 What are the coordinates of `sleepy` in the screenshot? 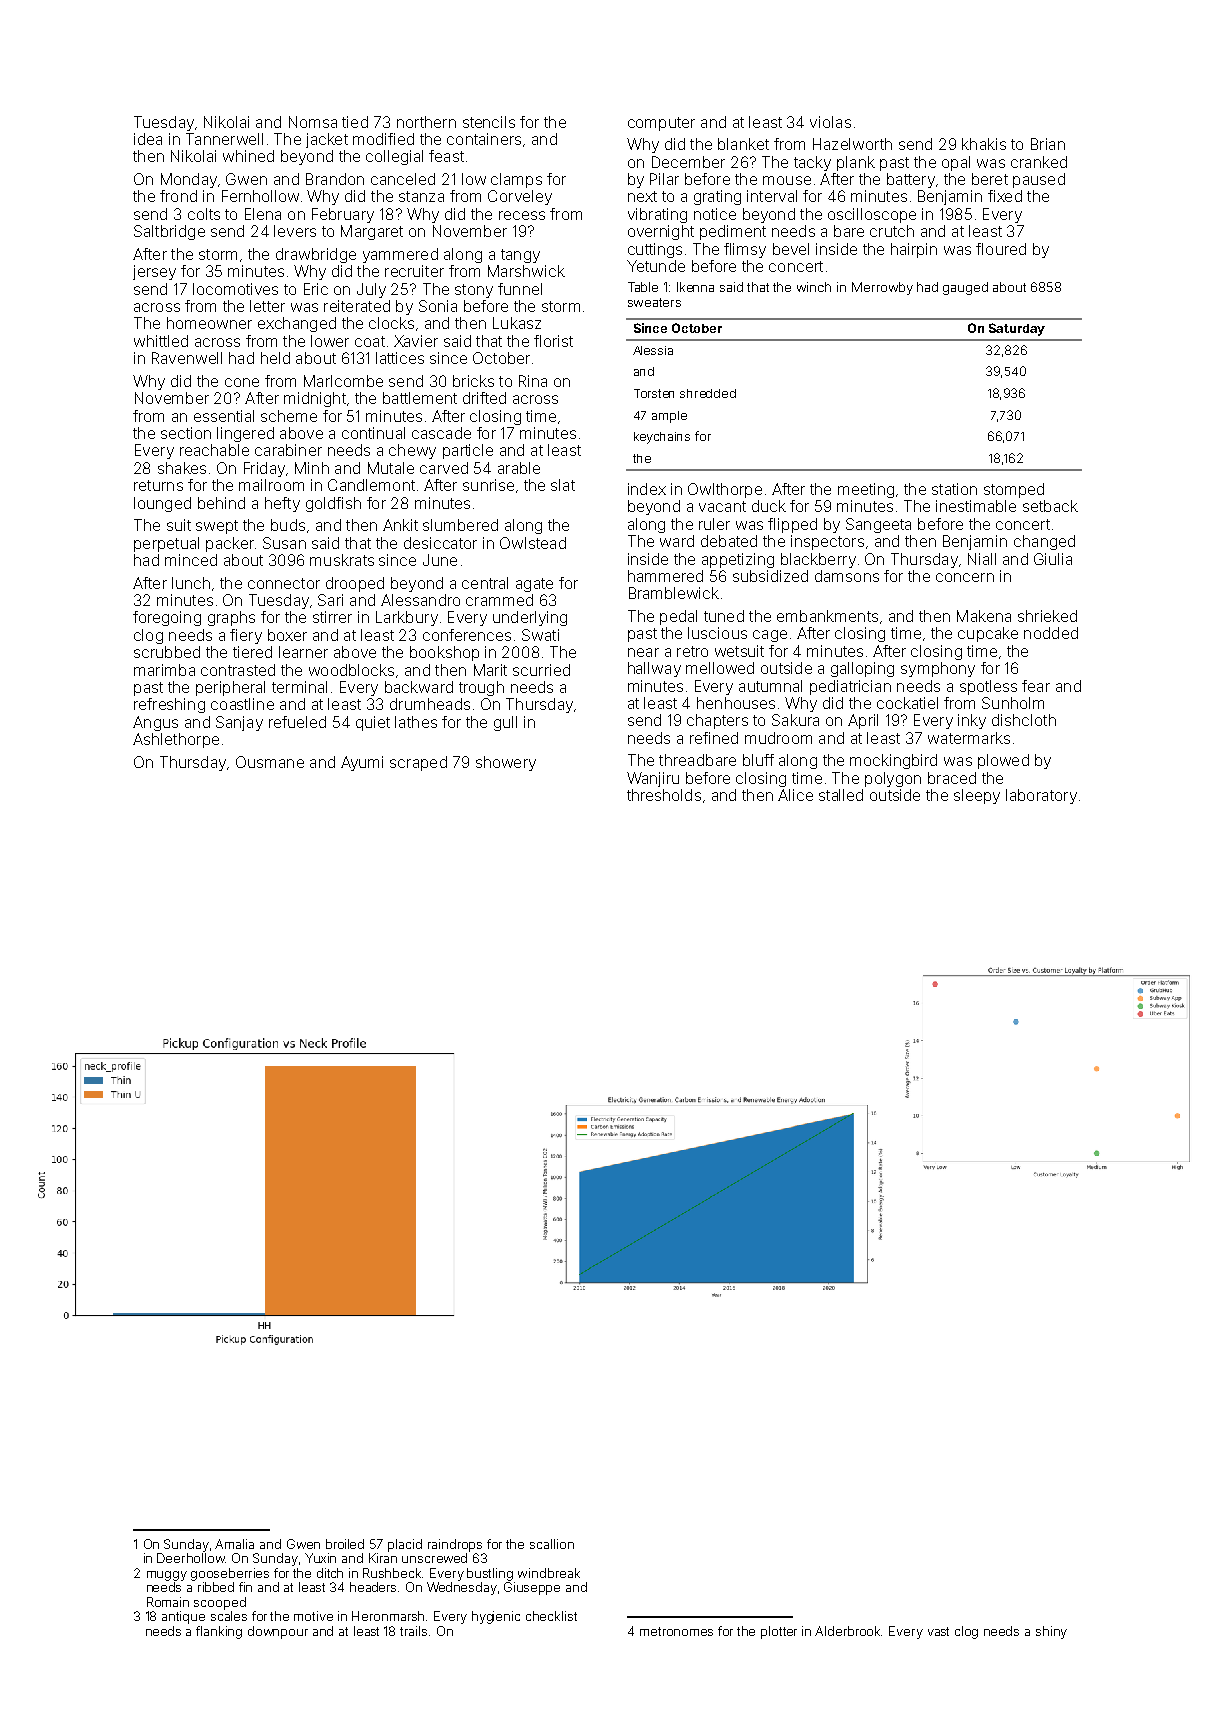 It's located at (977, 796).
